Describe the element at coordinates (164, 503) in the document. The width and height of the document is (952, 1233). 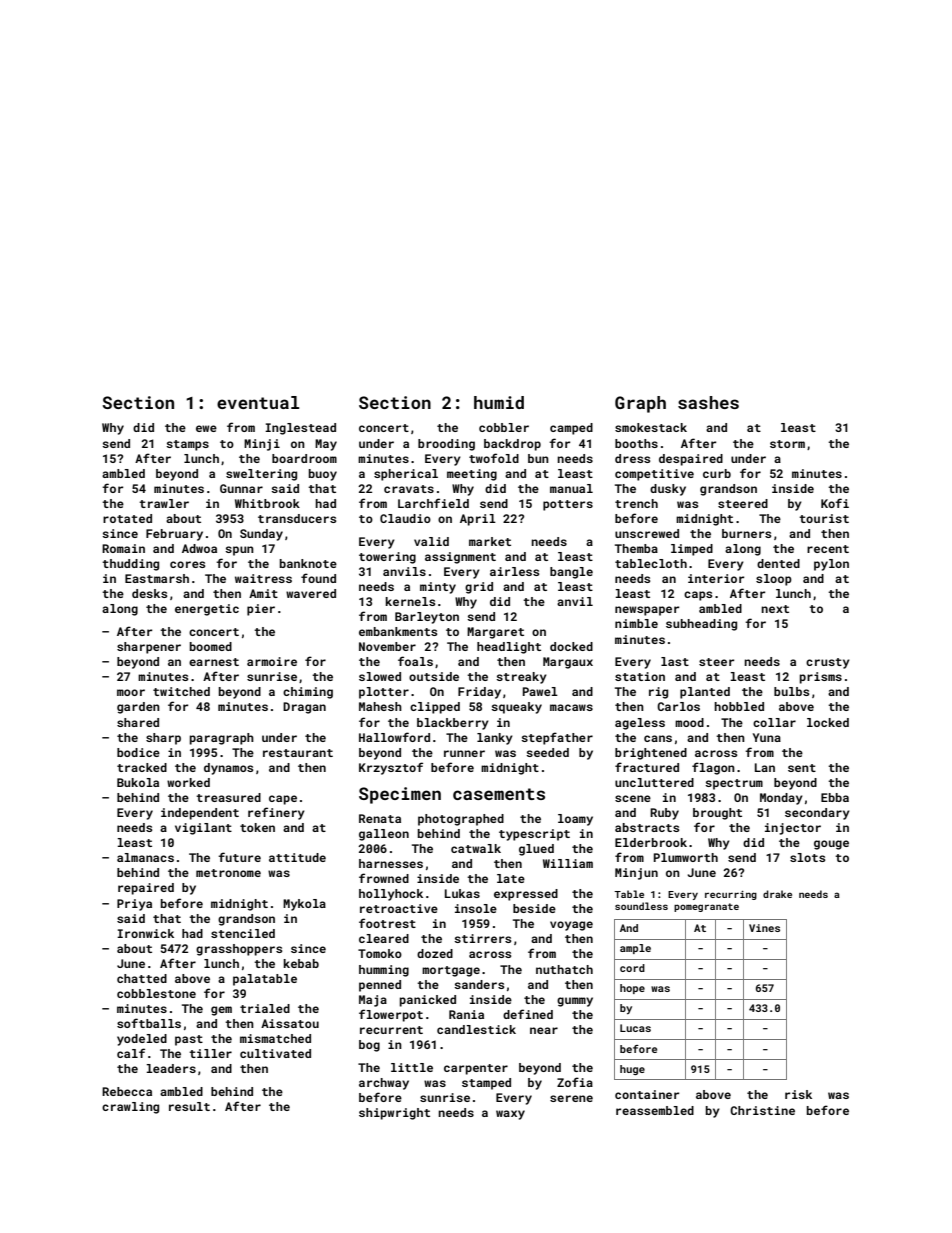
I see `trawler` at that location.
